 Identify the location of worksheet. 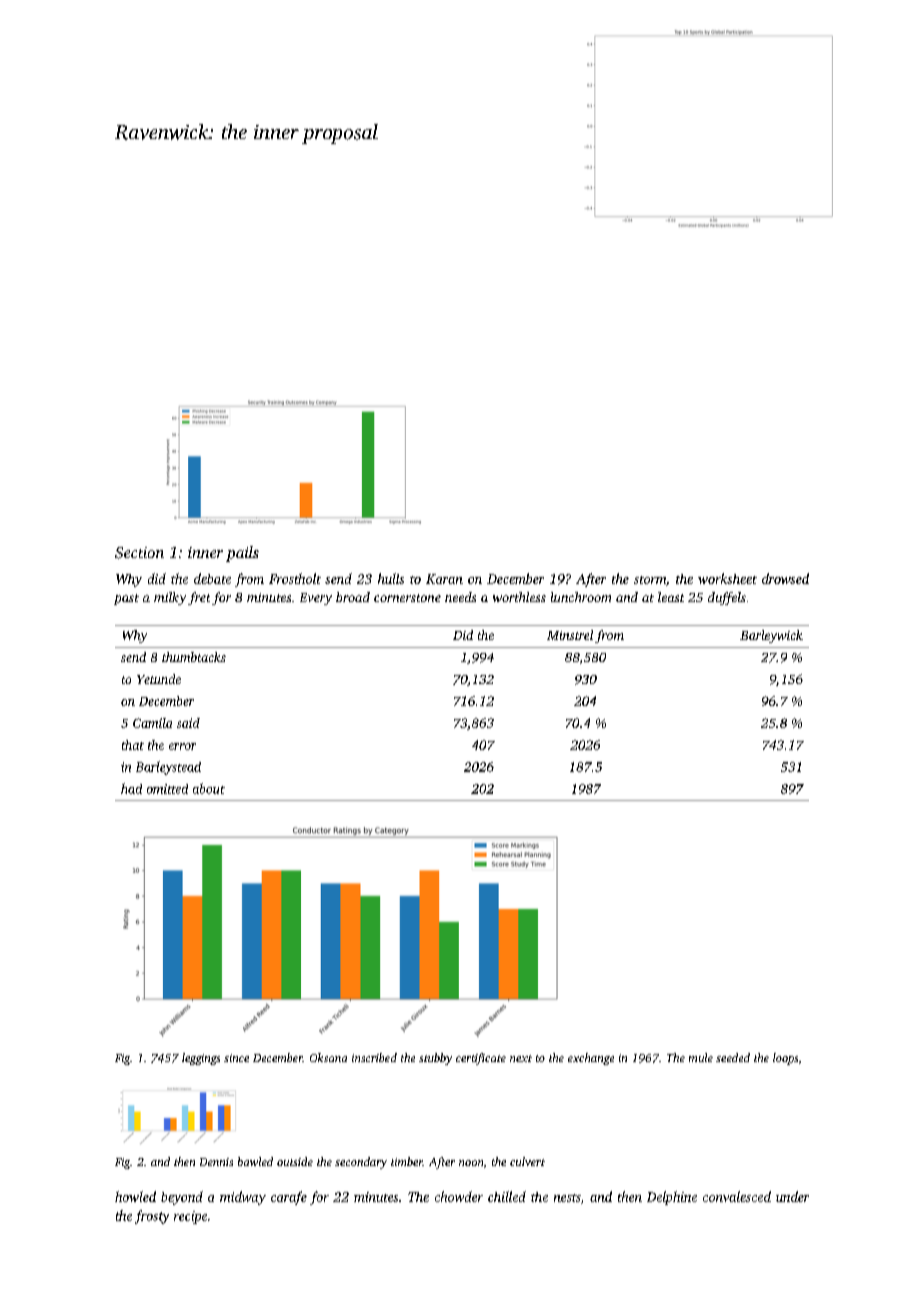
(727, 578).
